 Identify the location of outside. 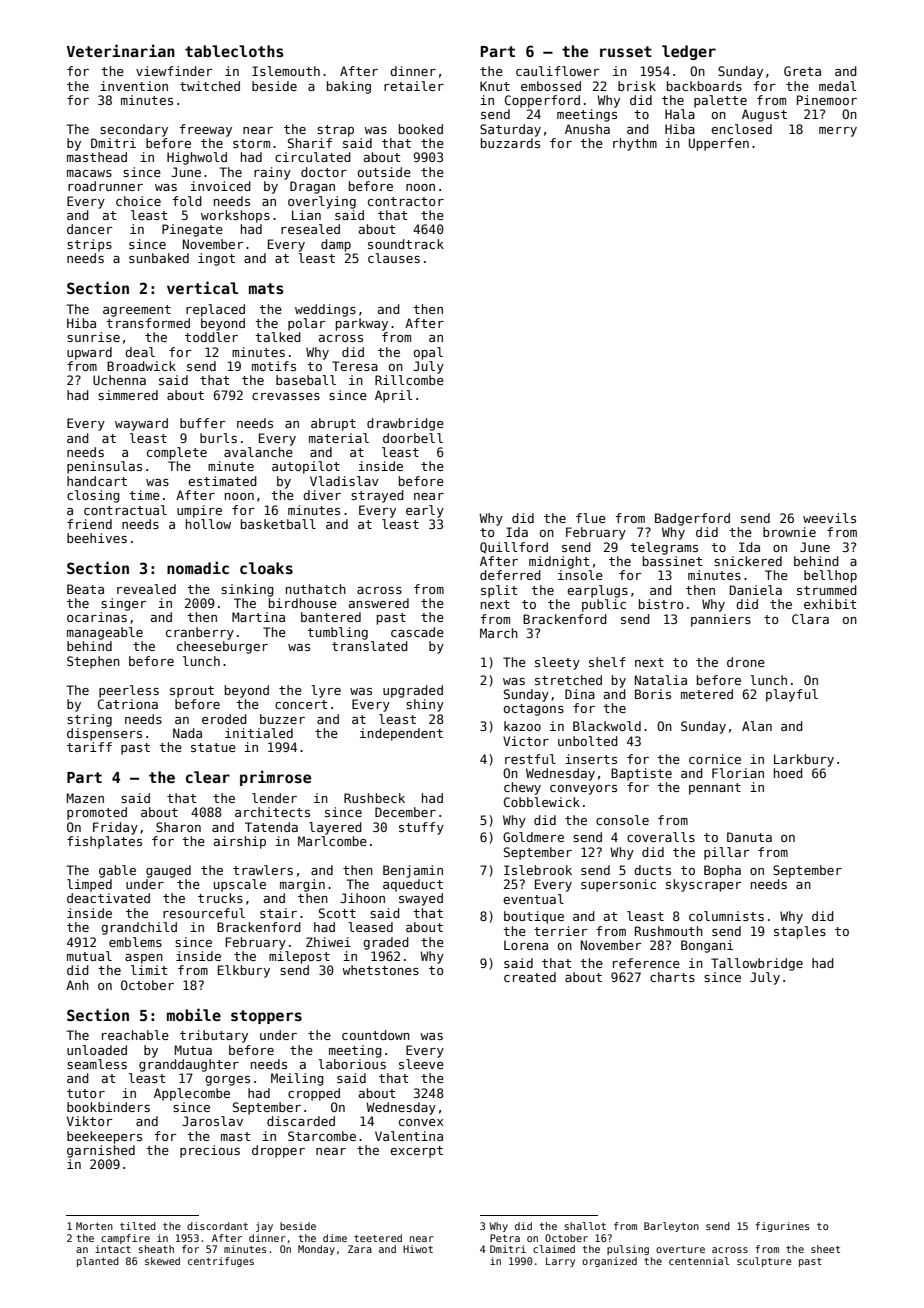
(384, 172).
